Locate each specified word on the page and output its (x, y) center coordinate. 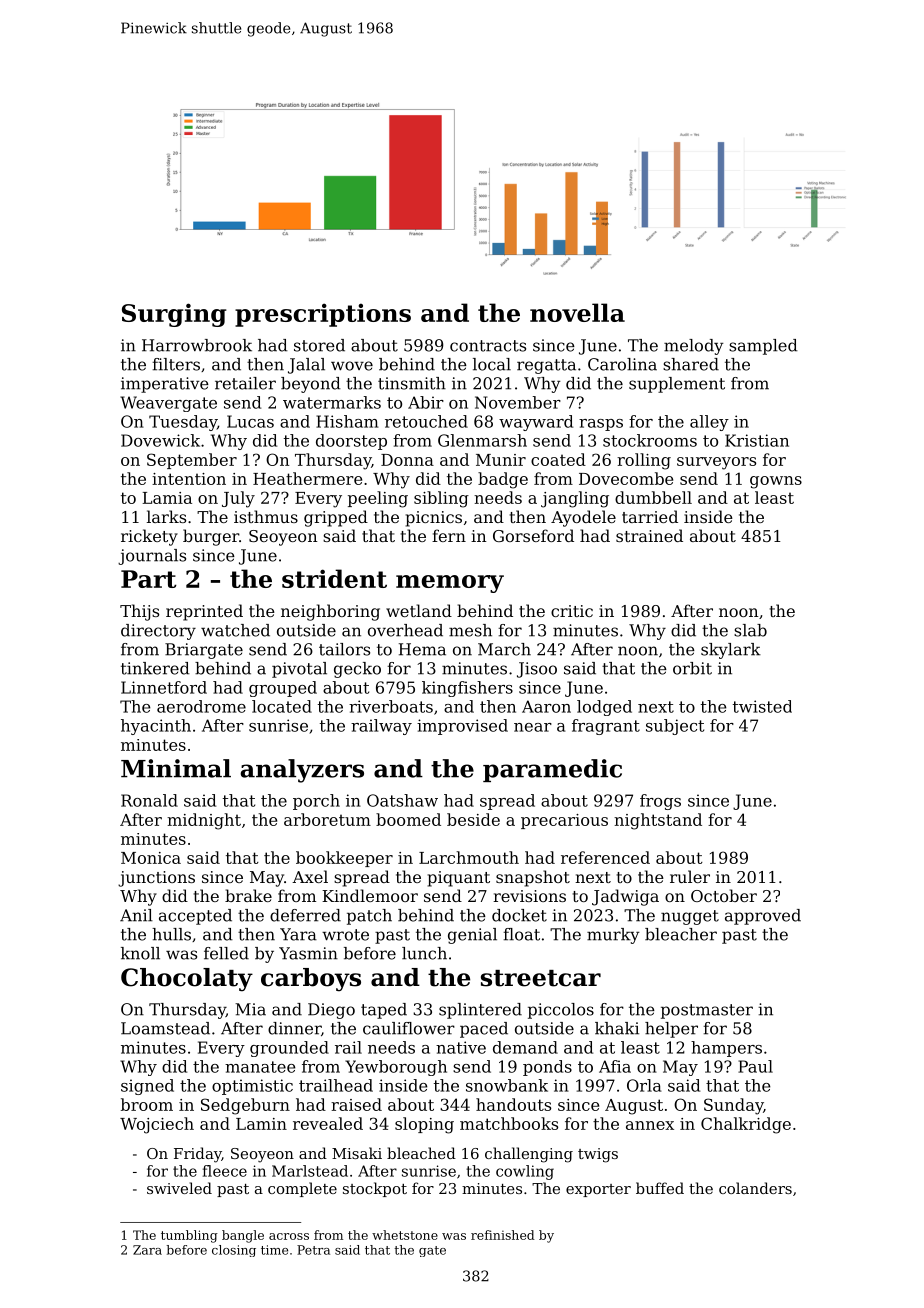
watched (235, 630)
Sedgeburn (245, 1106)
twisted (762, 706)
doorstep (351, 442)
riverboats (391, 706)
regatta (546, 366)
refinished (503, 1235)
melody (694, 347)
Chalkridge (746, 1125)
